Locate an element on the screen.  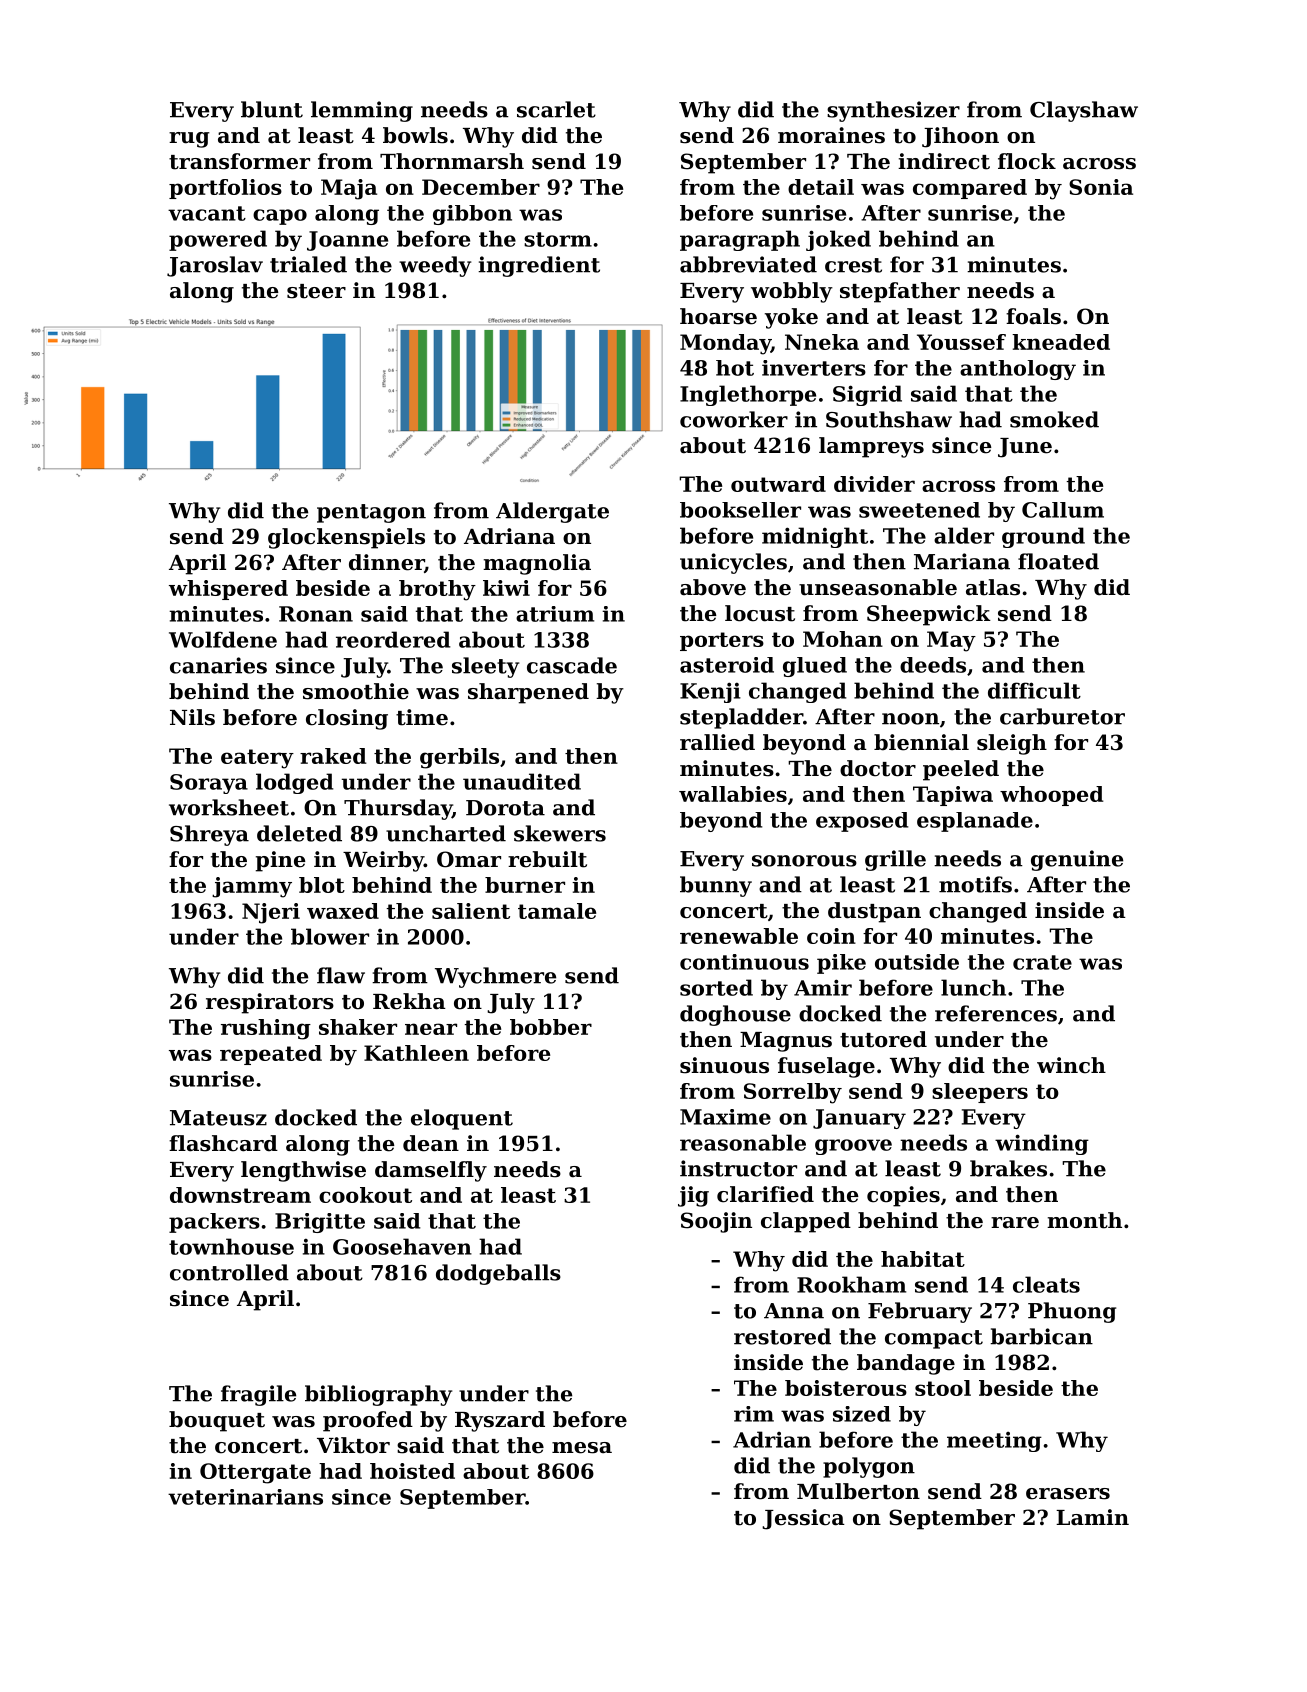
flock is located at coordinates (1027, 161).
